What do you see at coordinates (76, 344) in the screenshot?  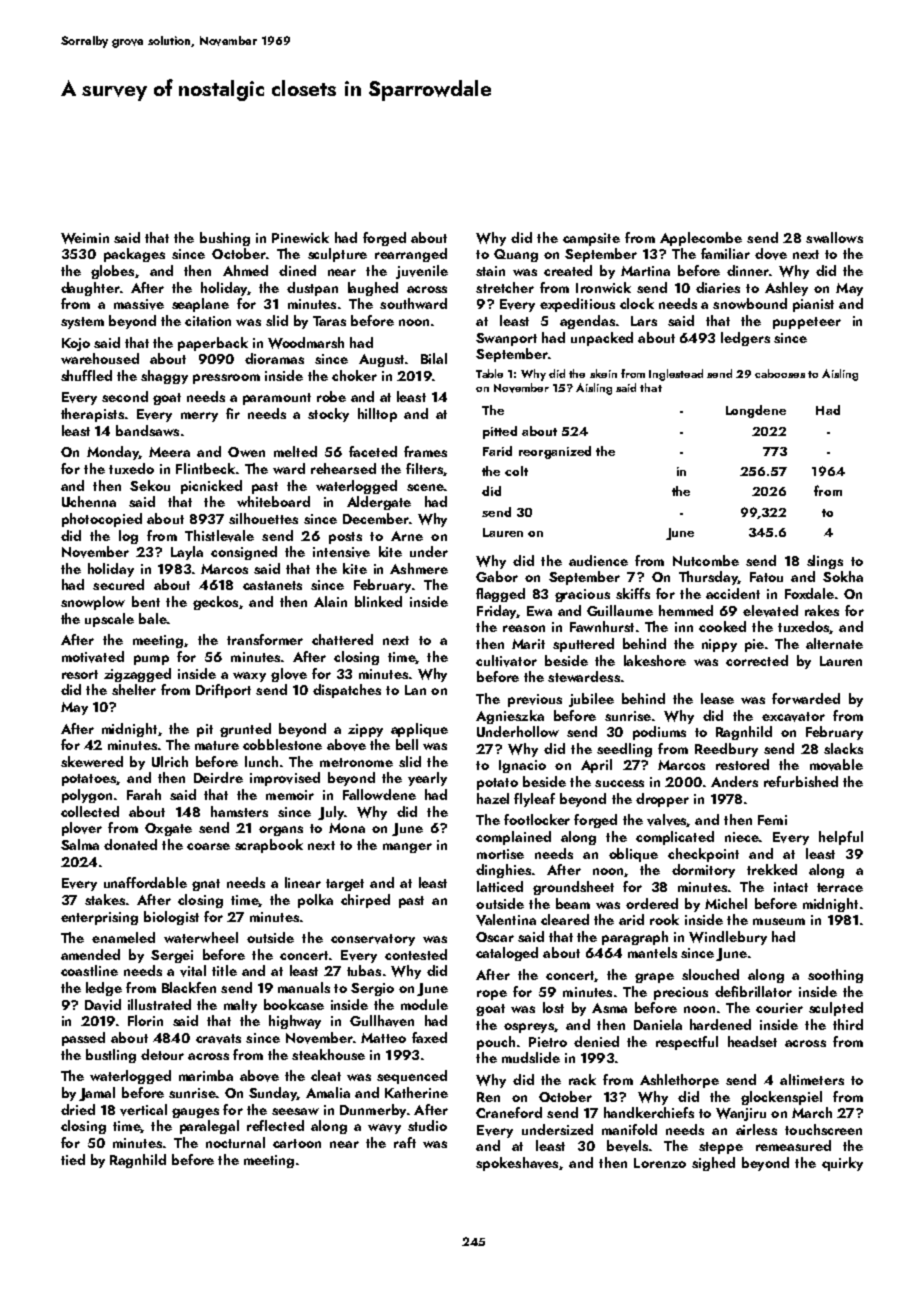 I see `Kojo` at bounding box center [76, 344].
